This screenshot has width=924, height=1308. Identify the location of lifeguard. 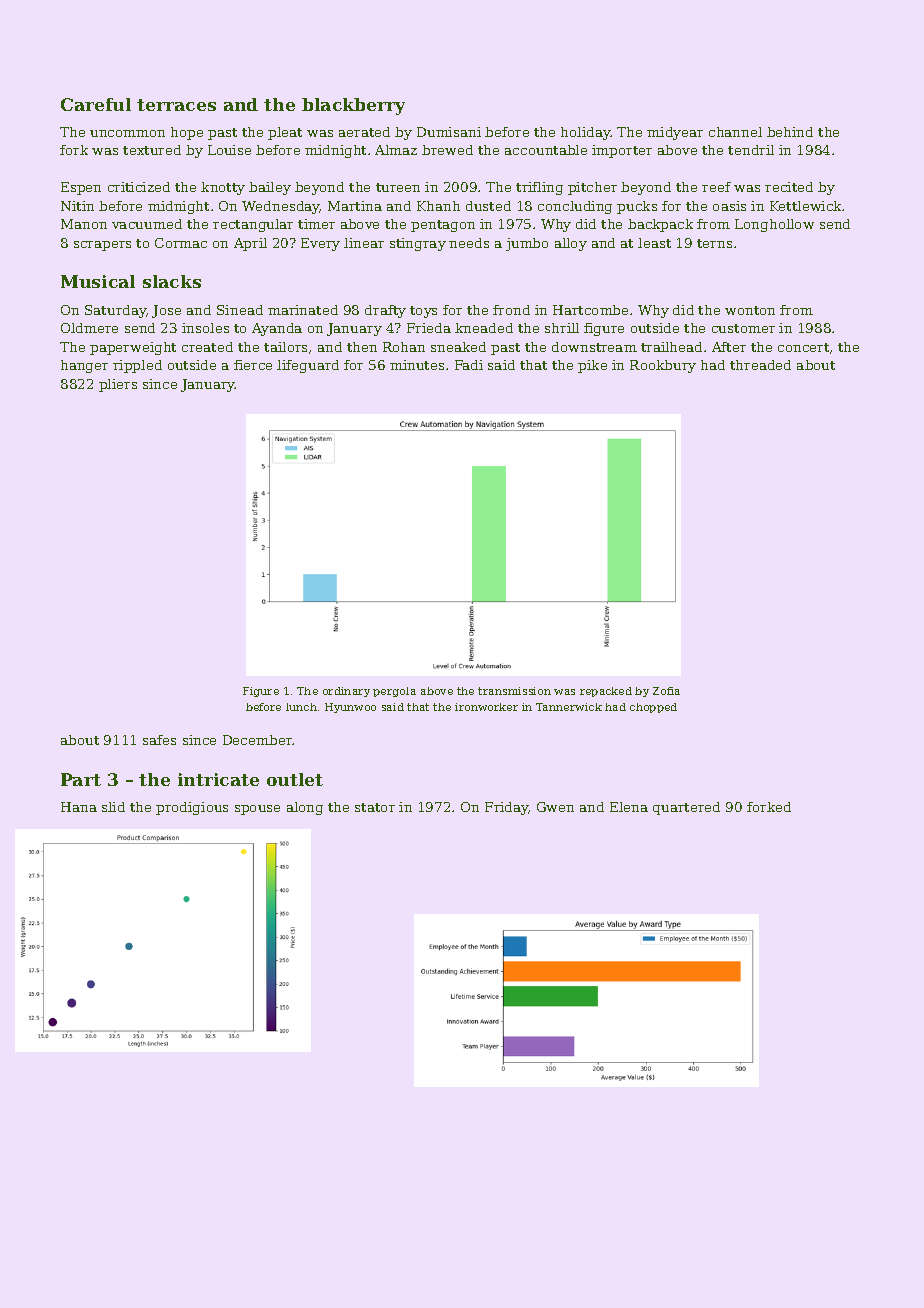
(308, 366).
